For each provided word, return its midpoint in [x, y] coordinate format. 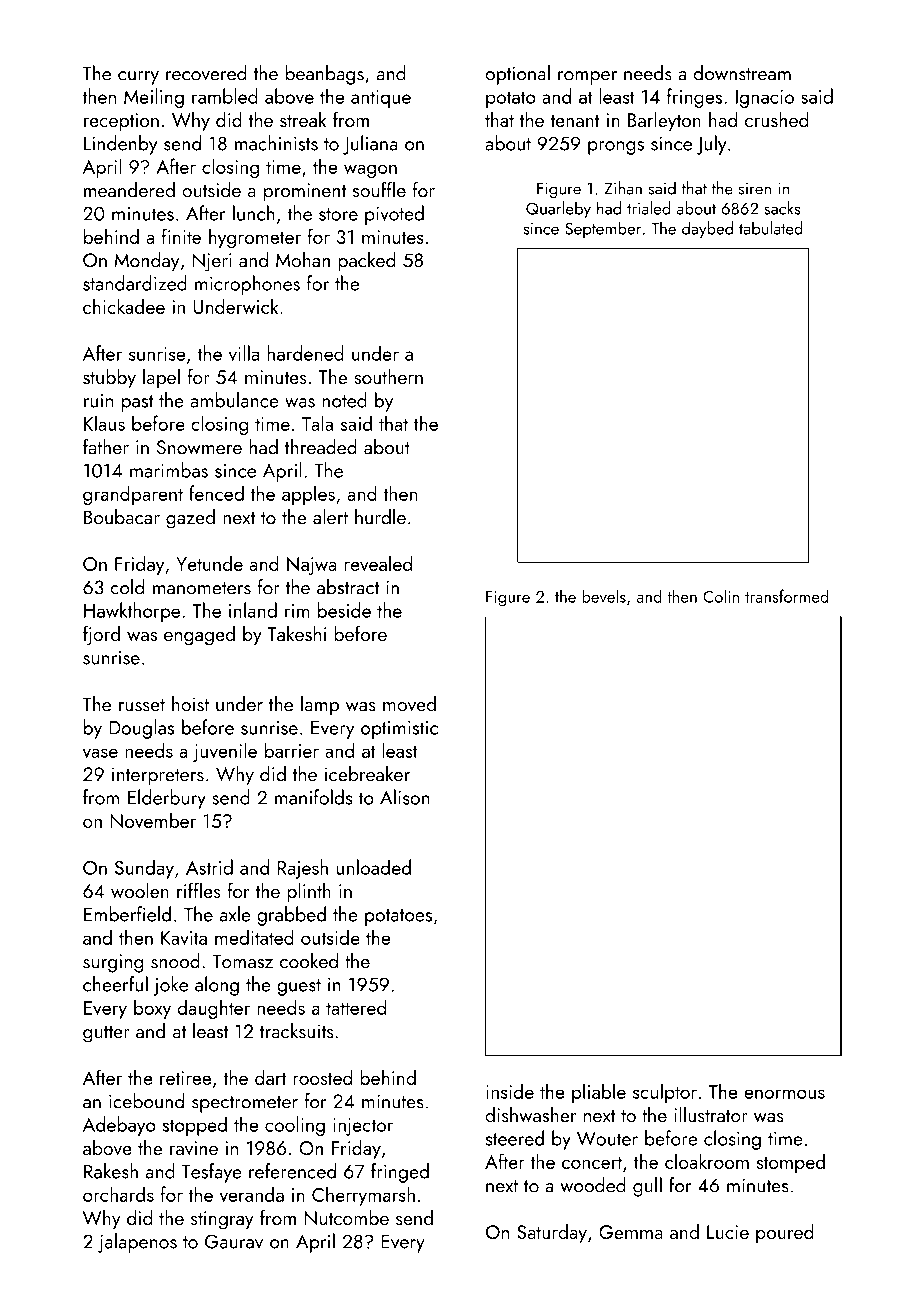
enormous [784, 1094]
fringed [400, 1173]
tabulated [771, 228]
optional [517, 75]
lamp [320, 706]
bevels [604, 596]
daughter [214, 1009]
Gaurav [234, 1241]
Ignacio [765, 99]
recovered [206, 73]
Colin [721, 596]
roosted [322, 1077]
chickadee [124, 306]
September [603, 229]
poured [785, 1234]
